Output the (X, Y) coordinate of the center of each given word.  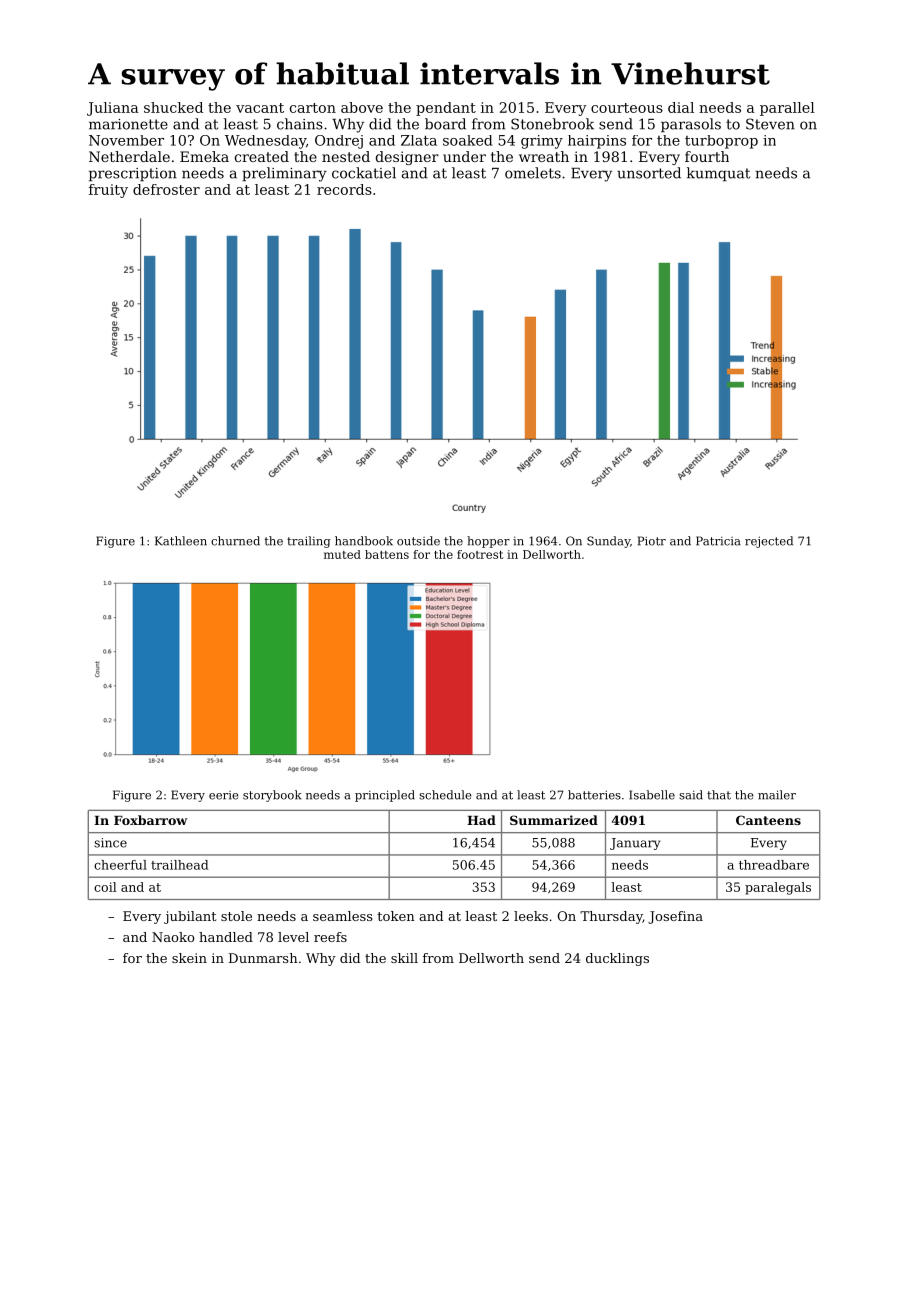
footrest (480, 554)
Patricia (718, 541)
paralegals (778, 888)
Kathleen (181, 541)
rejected (769, 542)
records (344, 189)
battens (387, 554)
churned (235, 541)
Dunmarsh (263, 958)
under (464, 156)
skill (404, 958)
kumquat (718, 174)
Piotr (652, 541)
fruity (108, 191)
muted (342, 554)
